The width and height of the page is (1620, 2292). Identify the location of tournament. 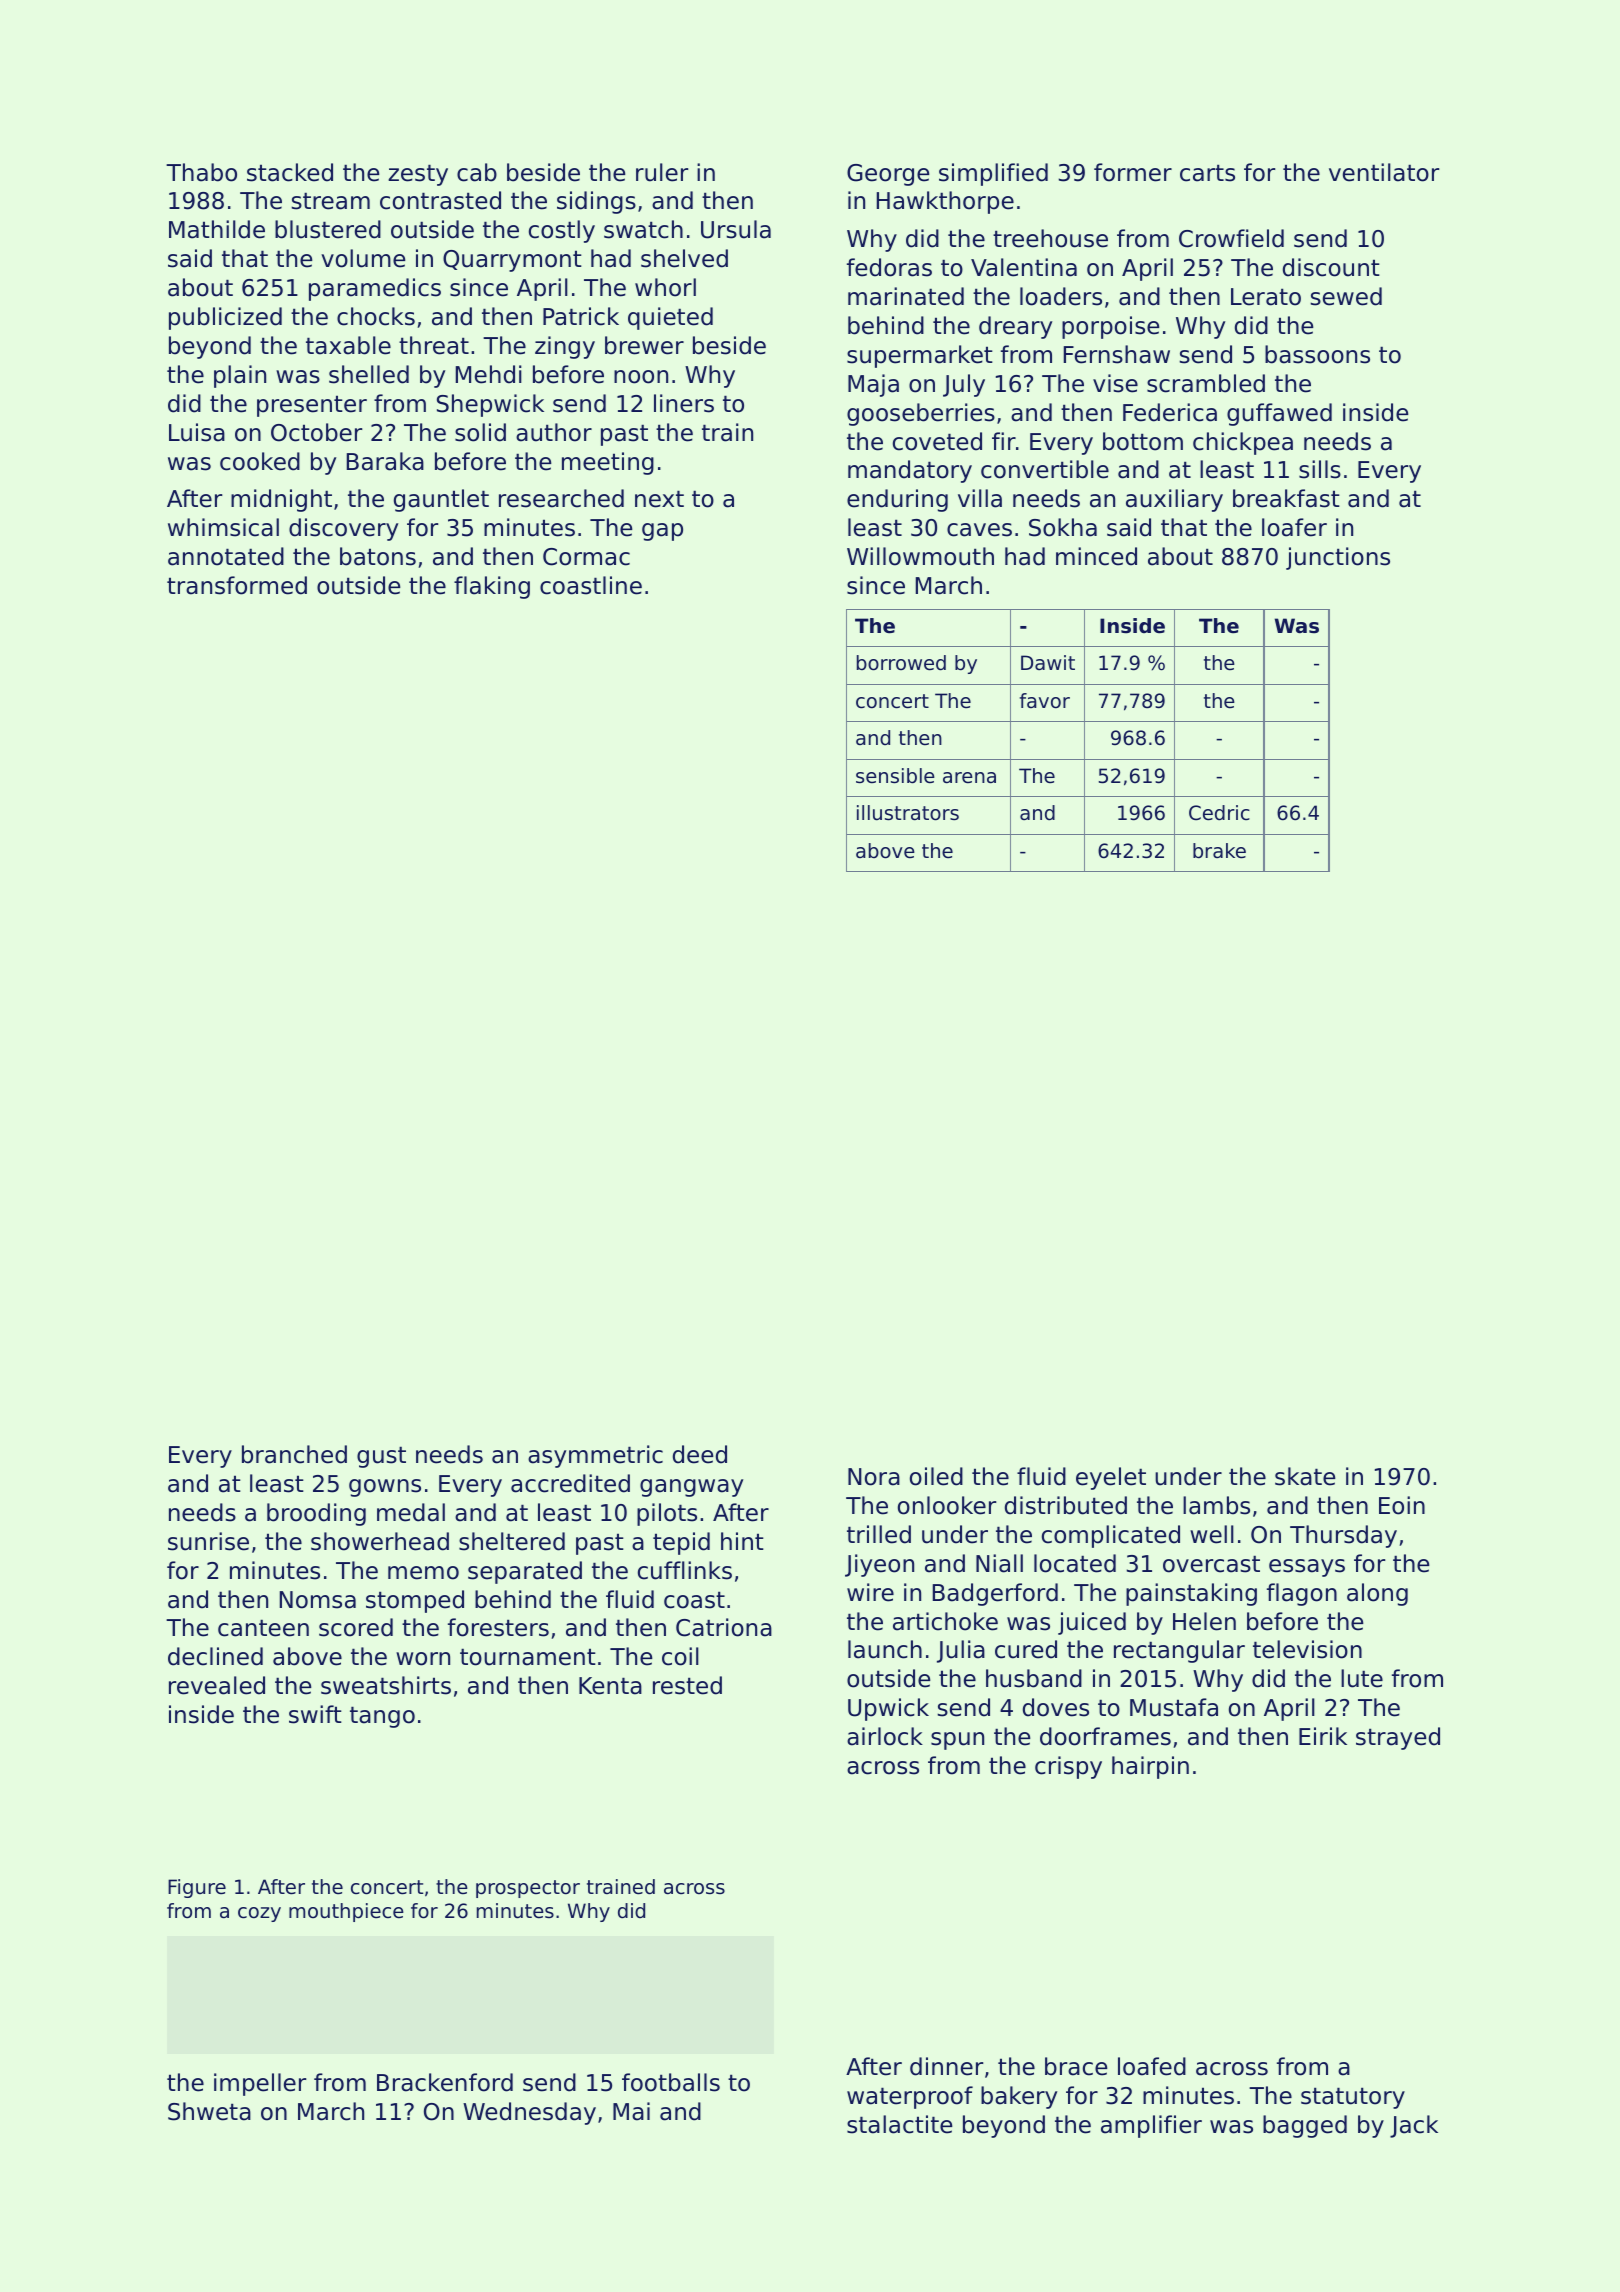
(528, 1657).
